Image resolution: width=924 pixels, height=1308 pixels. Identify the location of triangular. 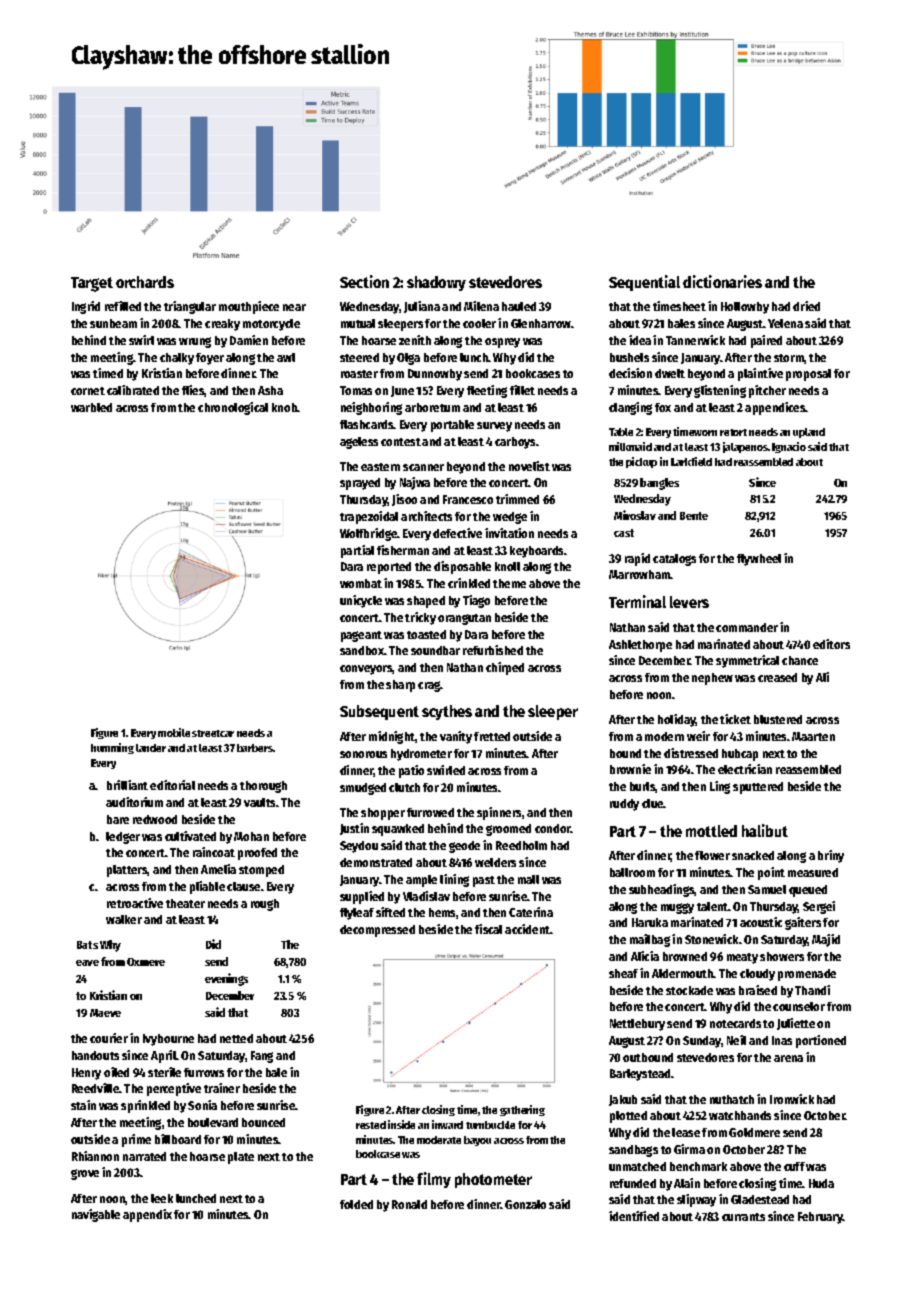
(190, 307).
